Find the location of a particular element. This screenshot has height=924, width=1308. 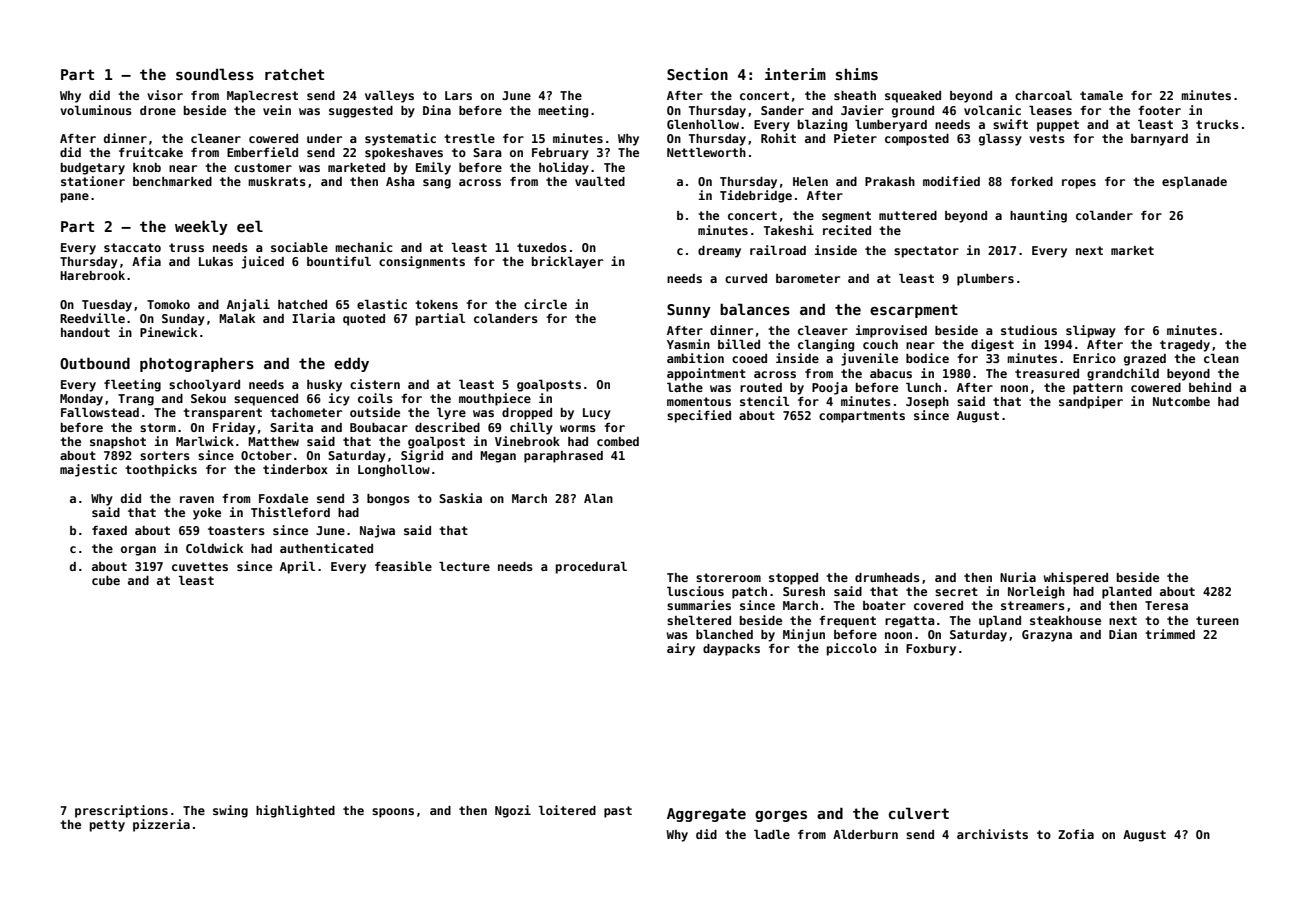

described is located at coordinates (447, 427).
